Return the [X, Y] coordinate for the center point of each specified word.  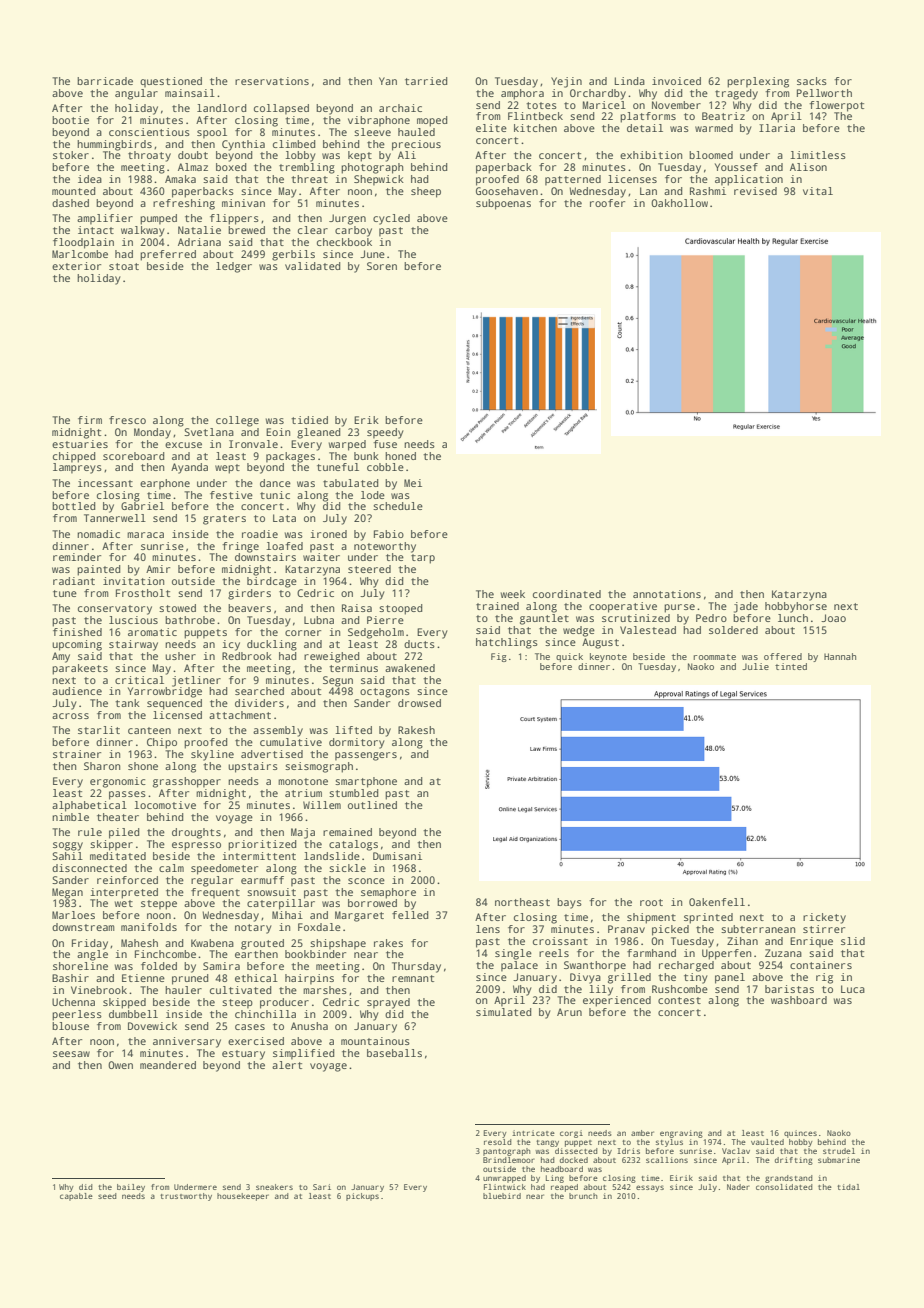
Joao [833, 618]
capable [76, 1197]
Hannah [840, 656]
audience [77, 691]
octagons [385, 693]
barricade [105, 81]
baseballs [394, 1053]
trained [497, 606]
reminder [77, 557]
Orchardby [598, 94]
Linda [629, 81]
